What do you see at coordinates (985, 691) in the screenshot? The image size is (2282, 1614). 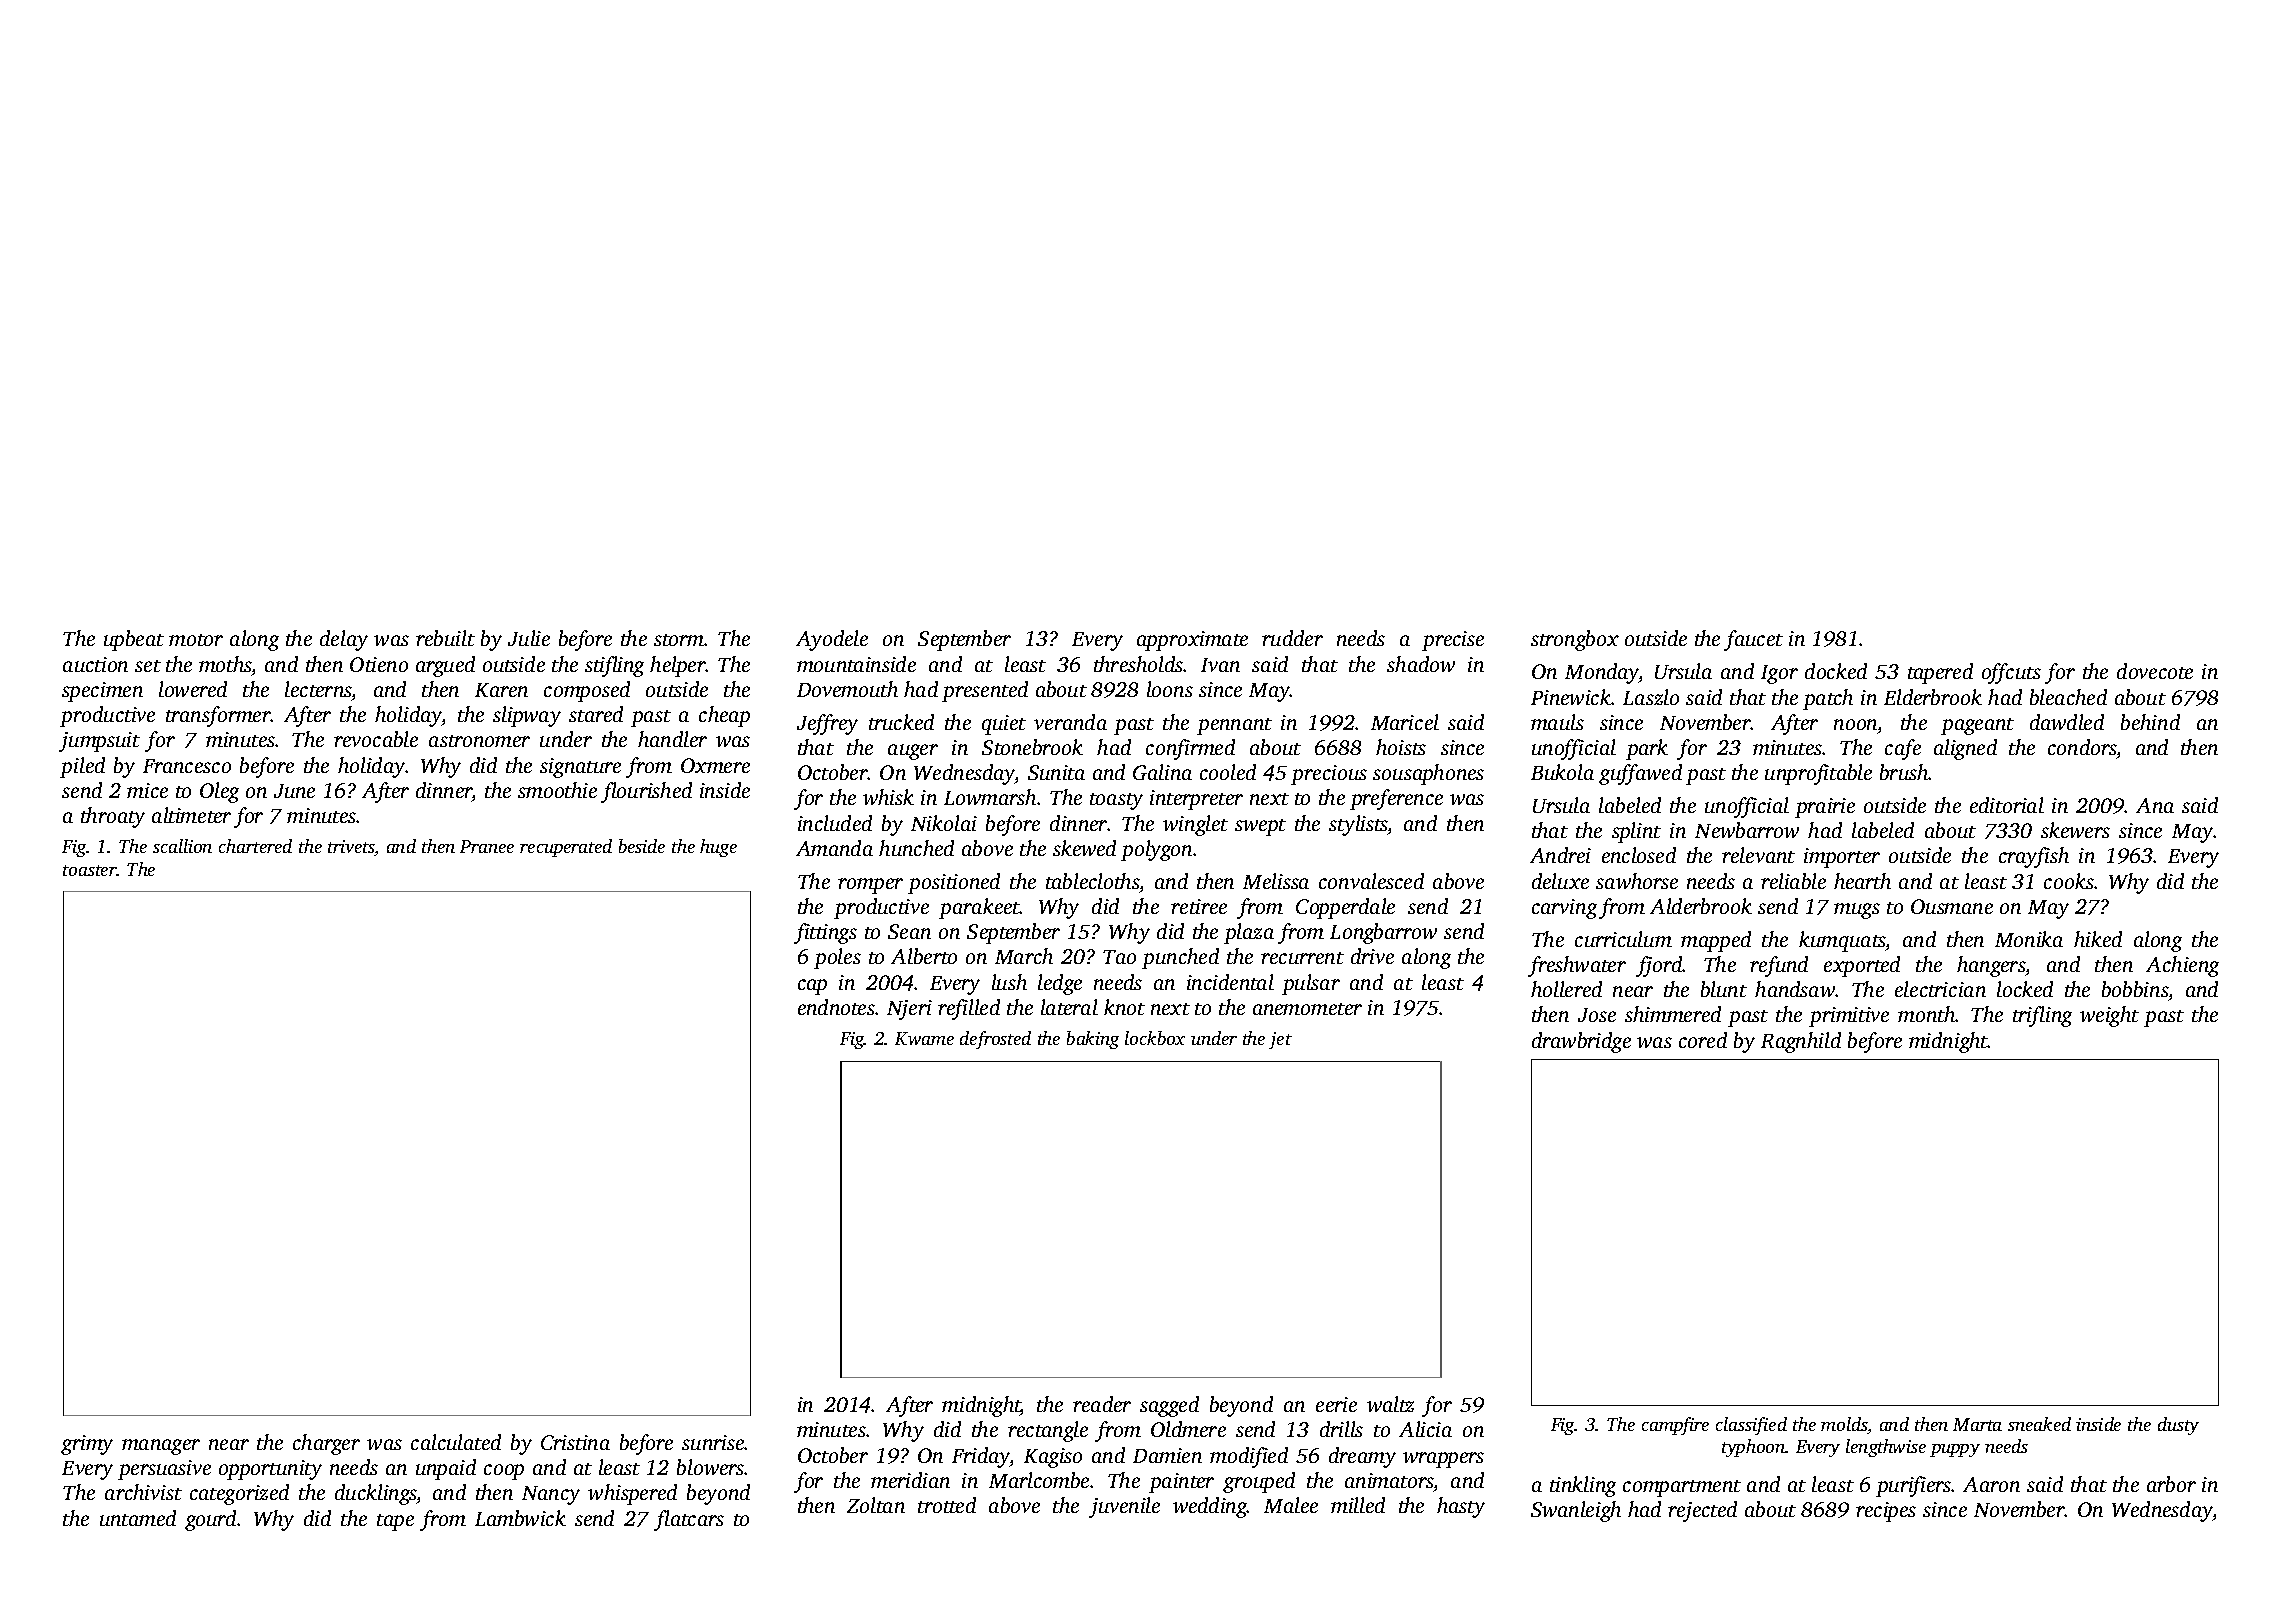 I see `presented` at bounding box center [985, 691].
